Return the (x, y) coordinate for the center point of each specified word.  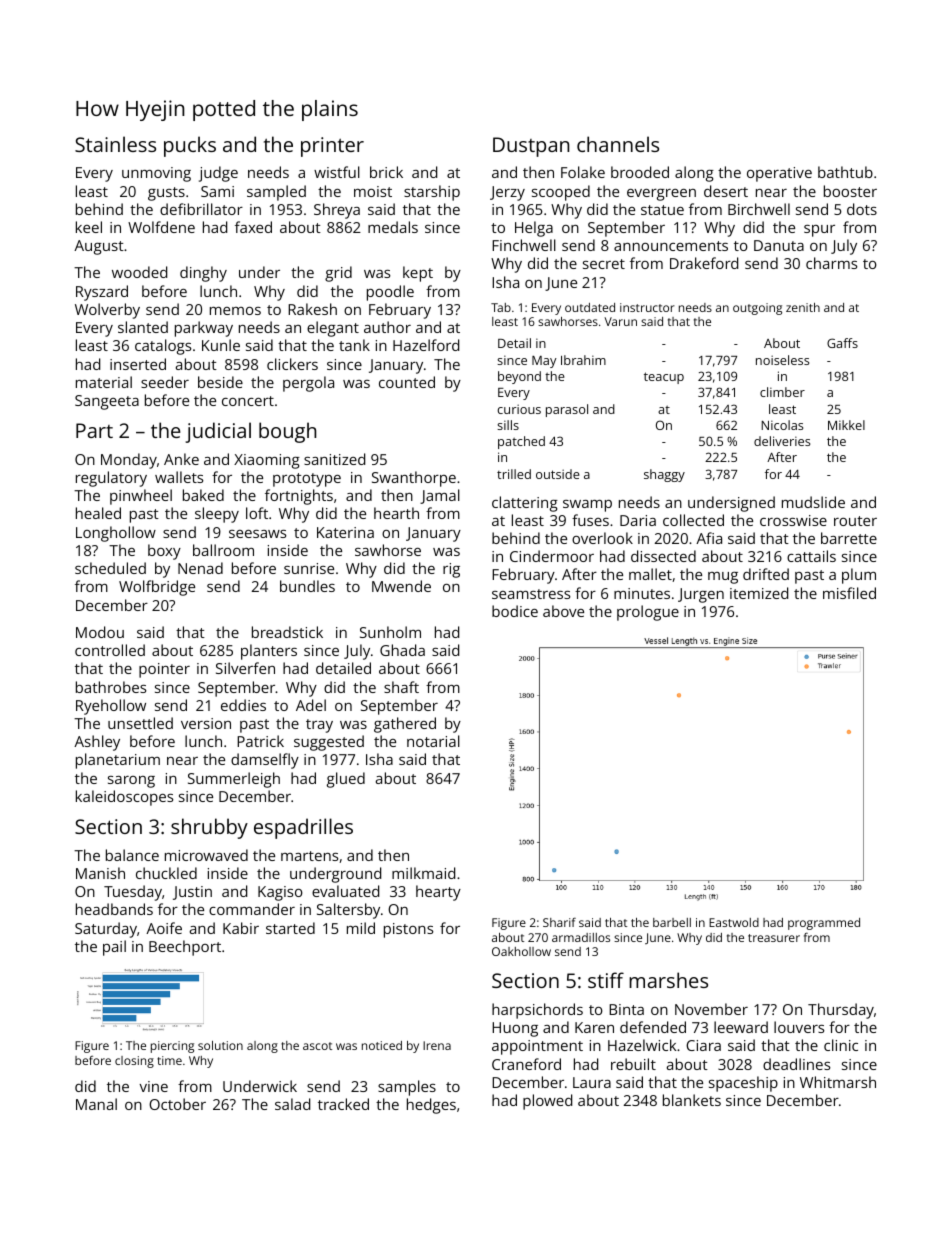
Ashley (97, 743)
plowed (547, 1102)
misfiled (849, 593)
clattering (525, 504)
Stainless (115, 144)
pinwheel (141, 497)
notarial (433, 741)
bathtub (845, 172)
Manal (96, 1104)
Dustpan (531, 147)
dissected (663, 556)
